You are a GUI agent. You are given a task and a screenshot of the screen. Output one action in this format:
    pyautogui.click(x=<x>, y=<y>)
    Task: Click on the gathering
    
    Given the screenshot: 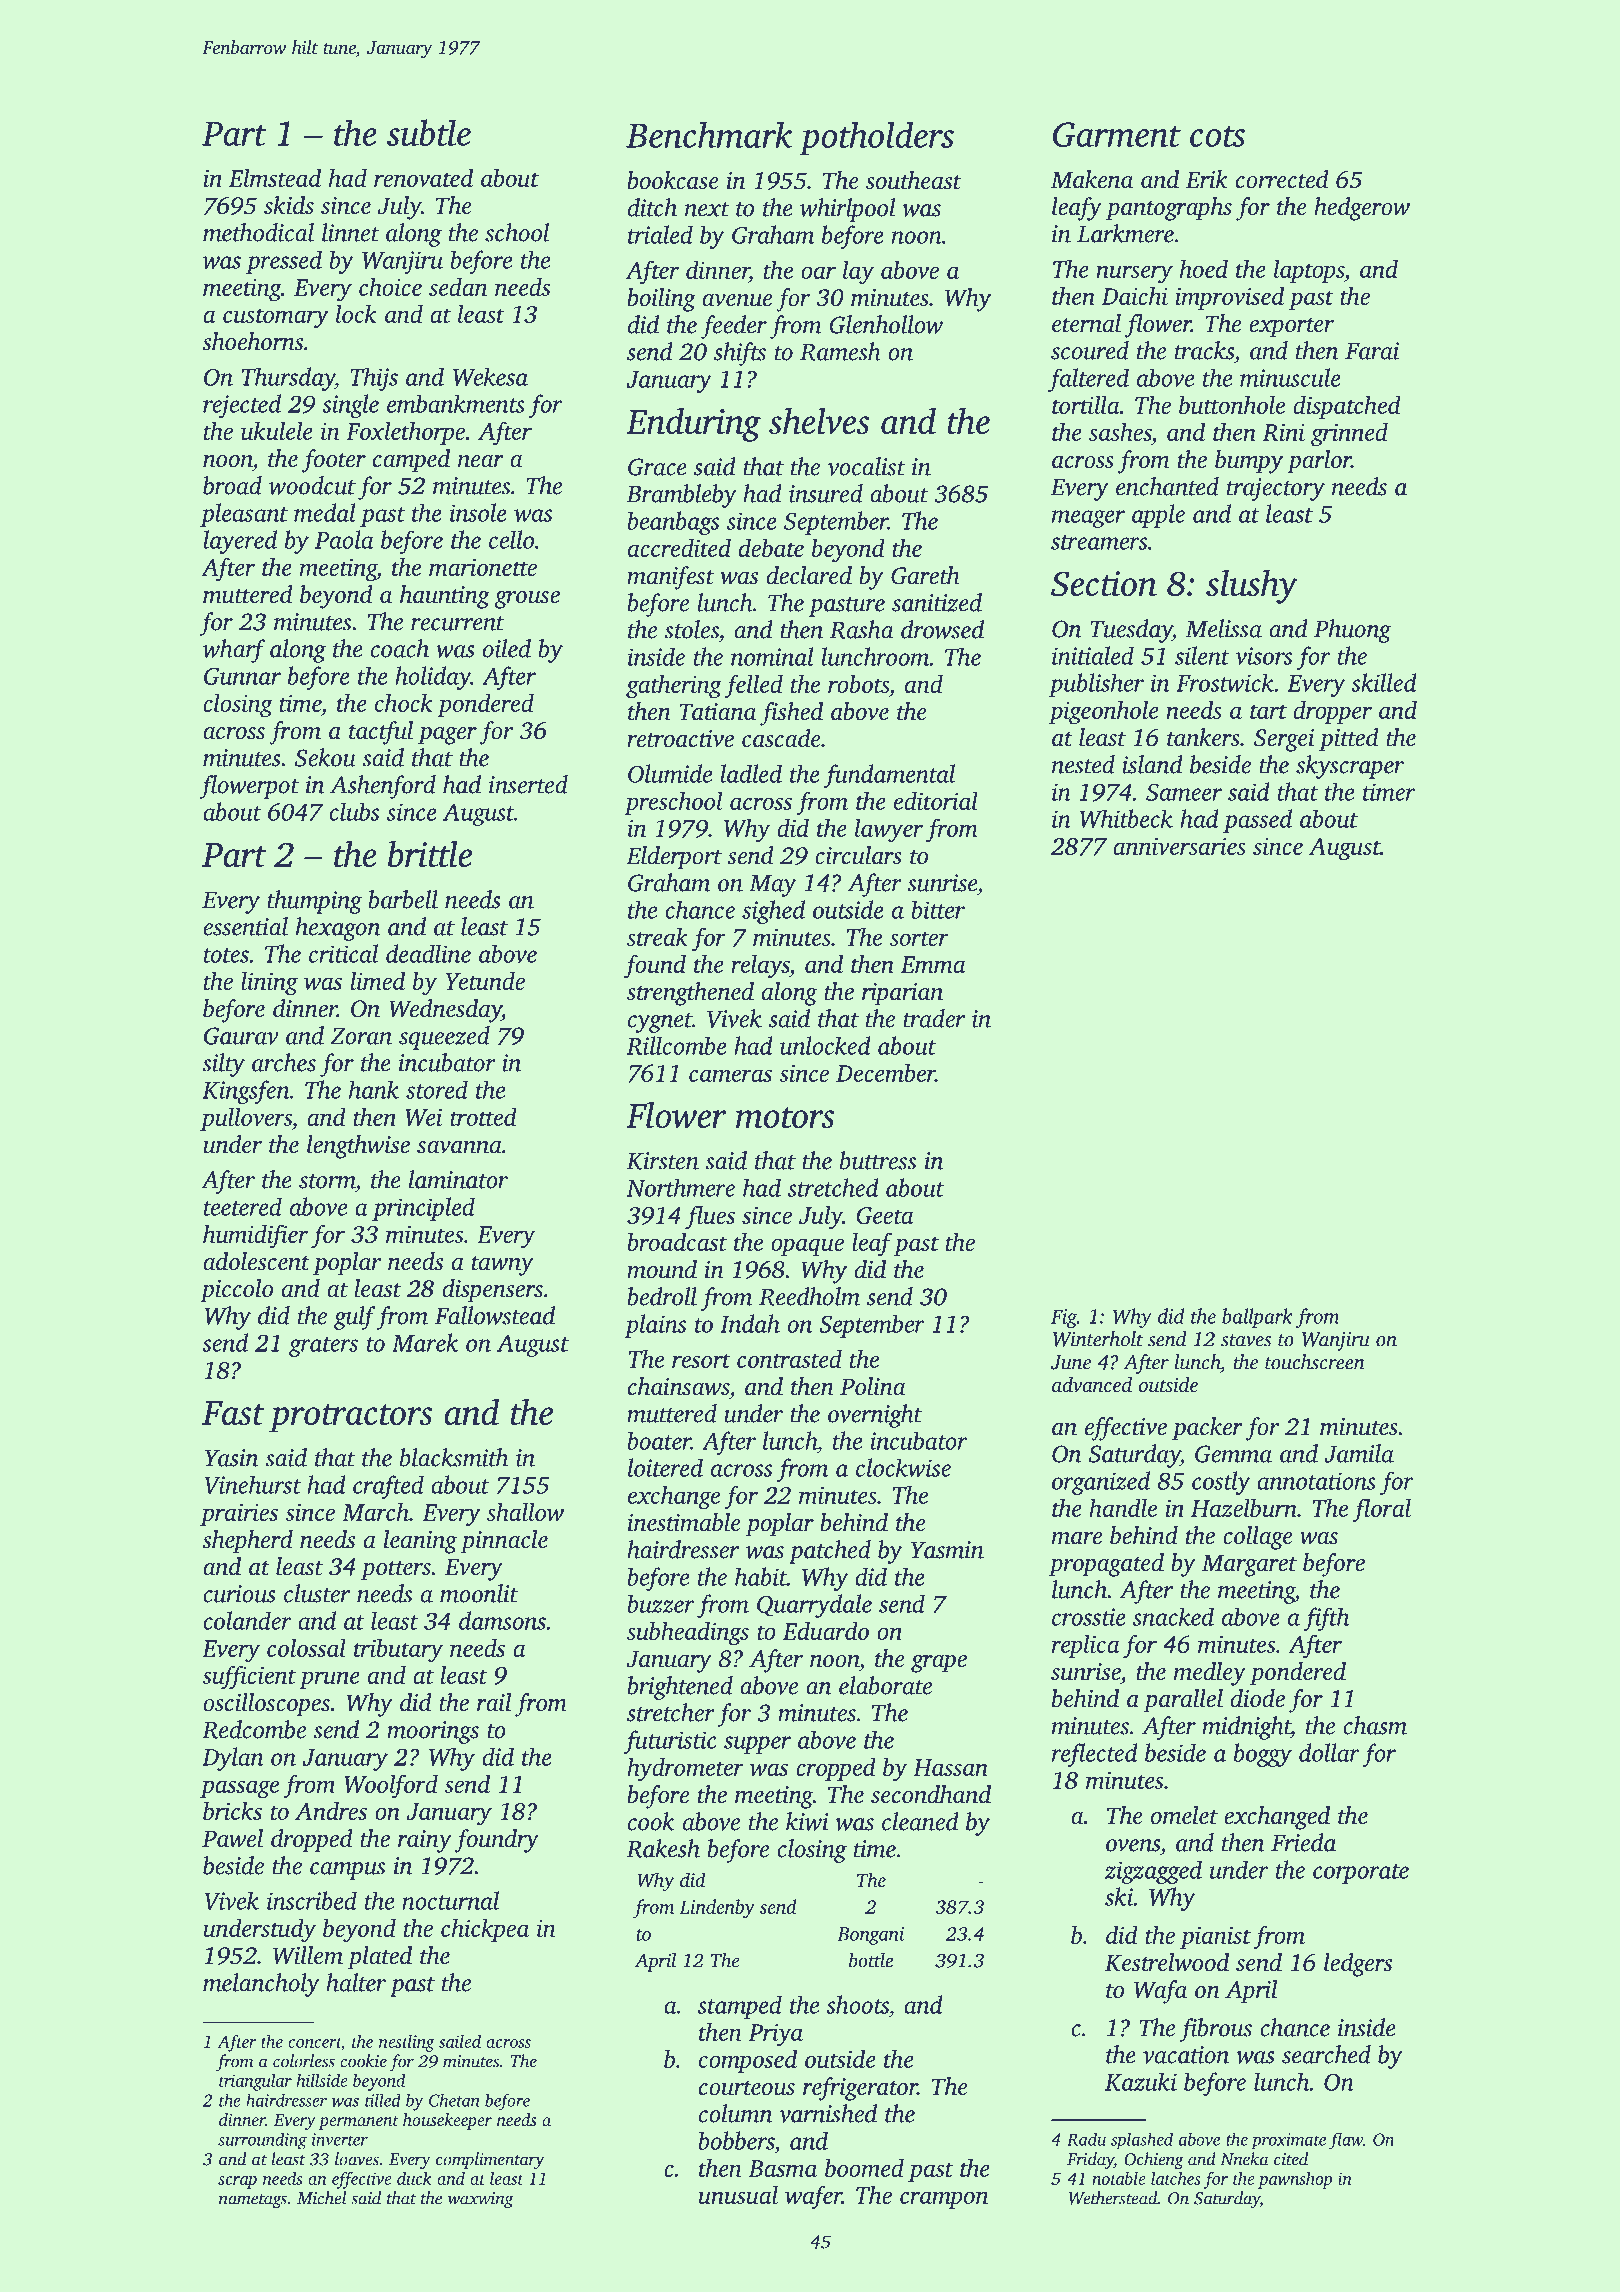 What is the action you would take?
    pyautogui.click(x=674, y=686)
